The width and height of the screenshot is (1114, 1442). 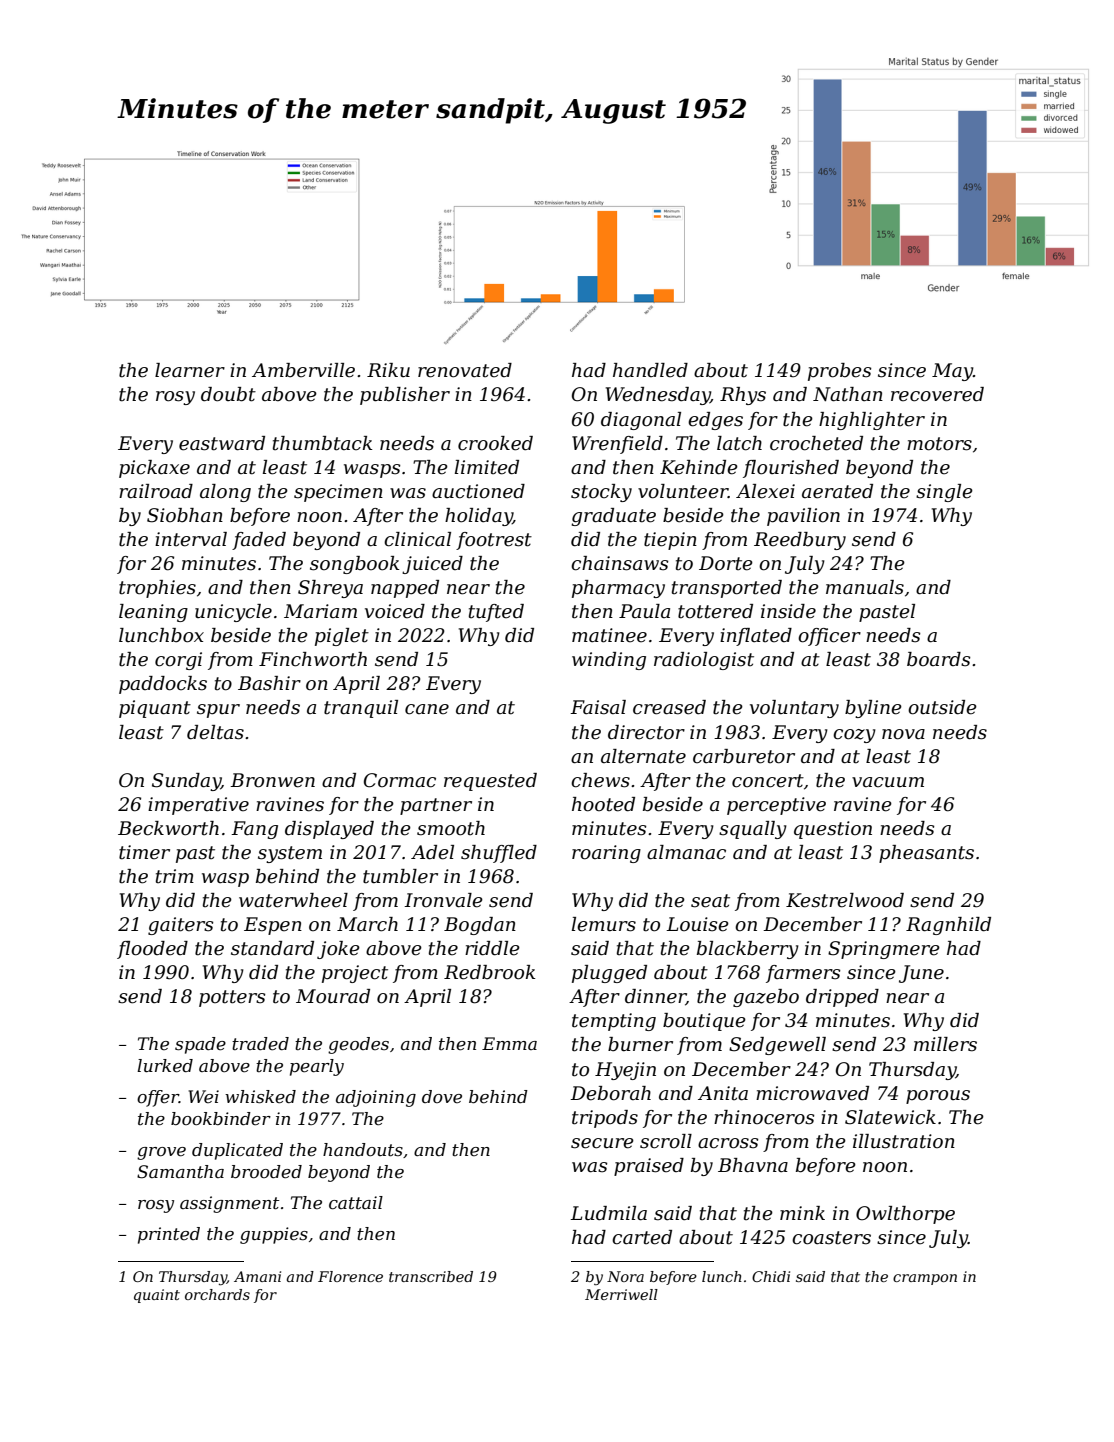 What do you see at coordinates (619, 563) in the screenshot?
I see `chainsaws` at bounding box center [619, 563].
